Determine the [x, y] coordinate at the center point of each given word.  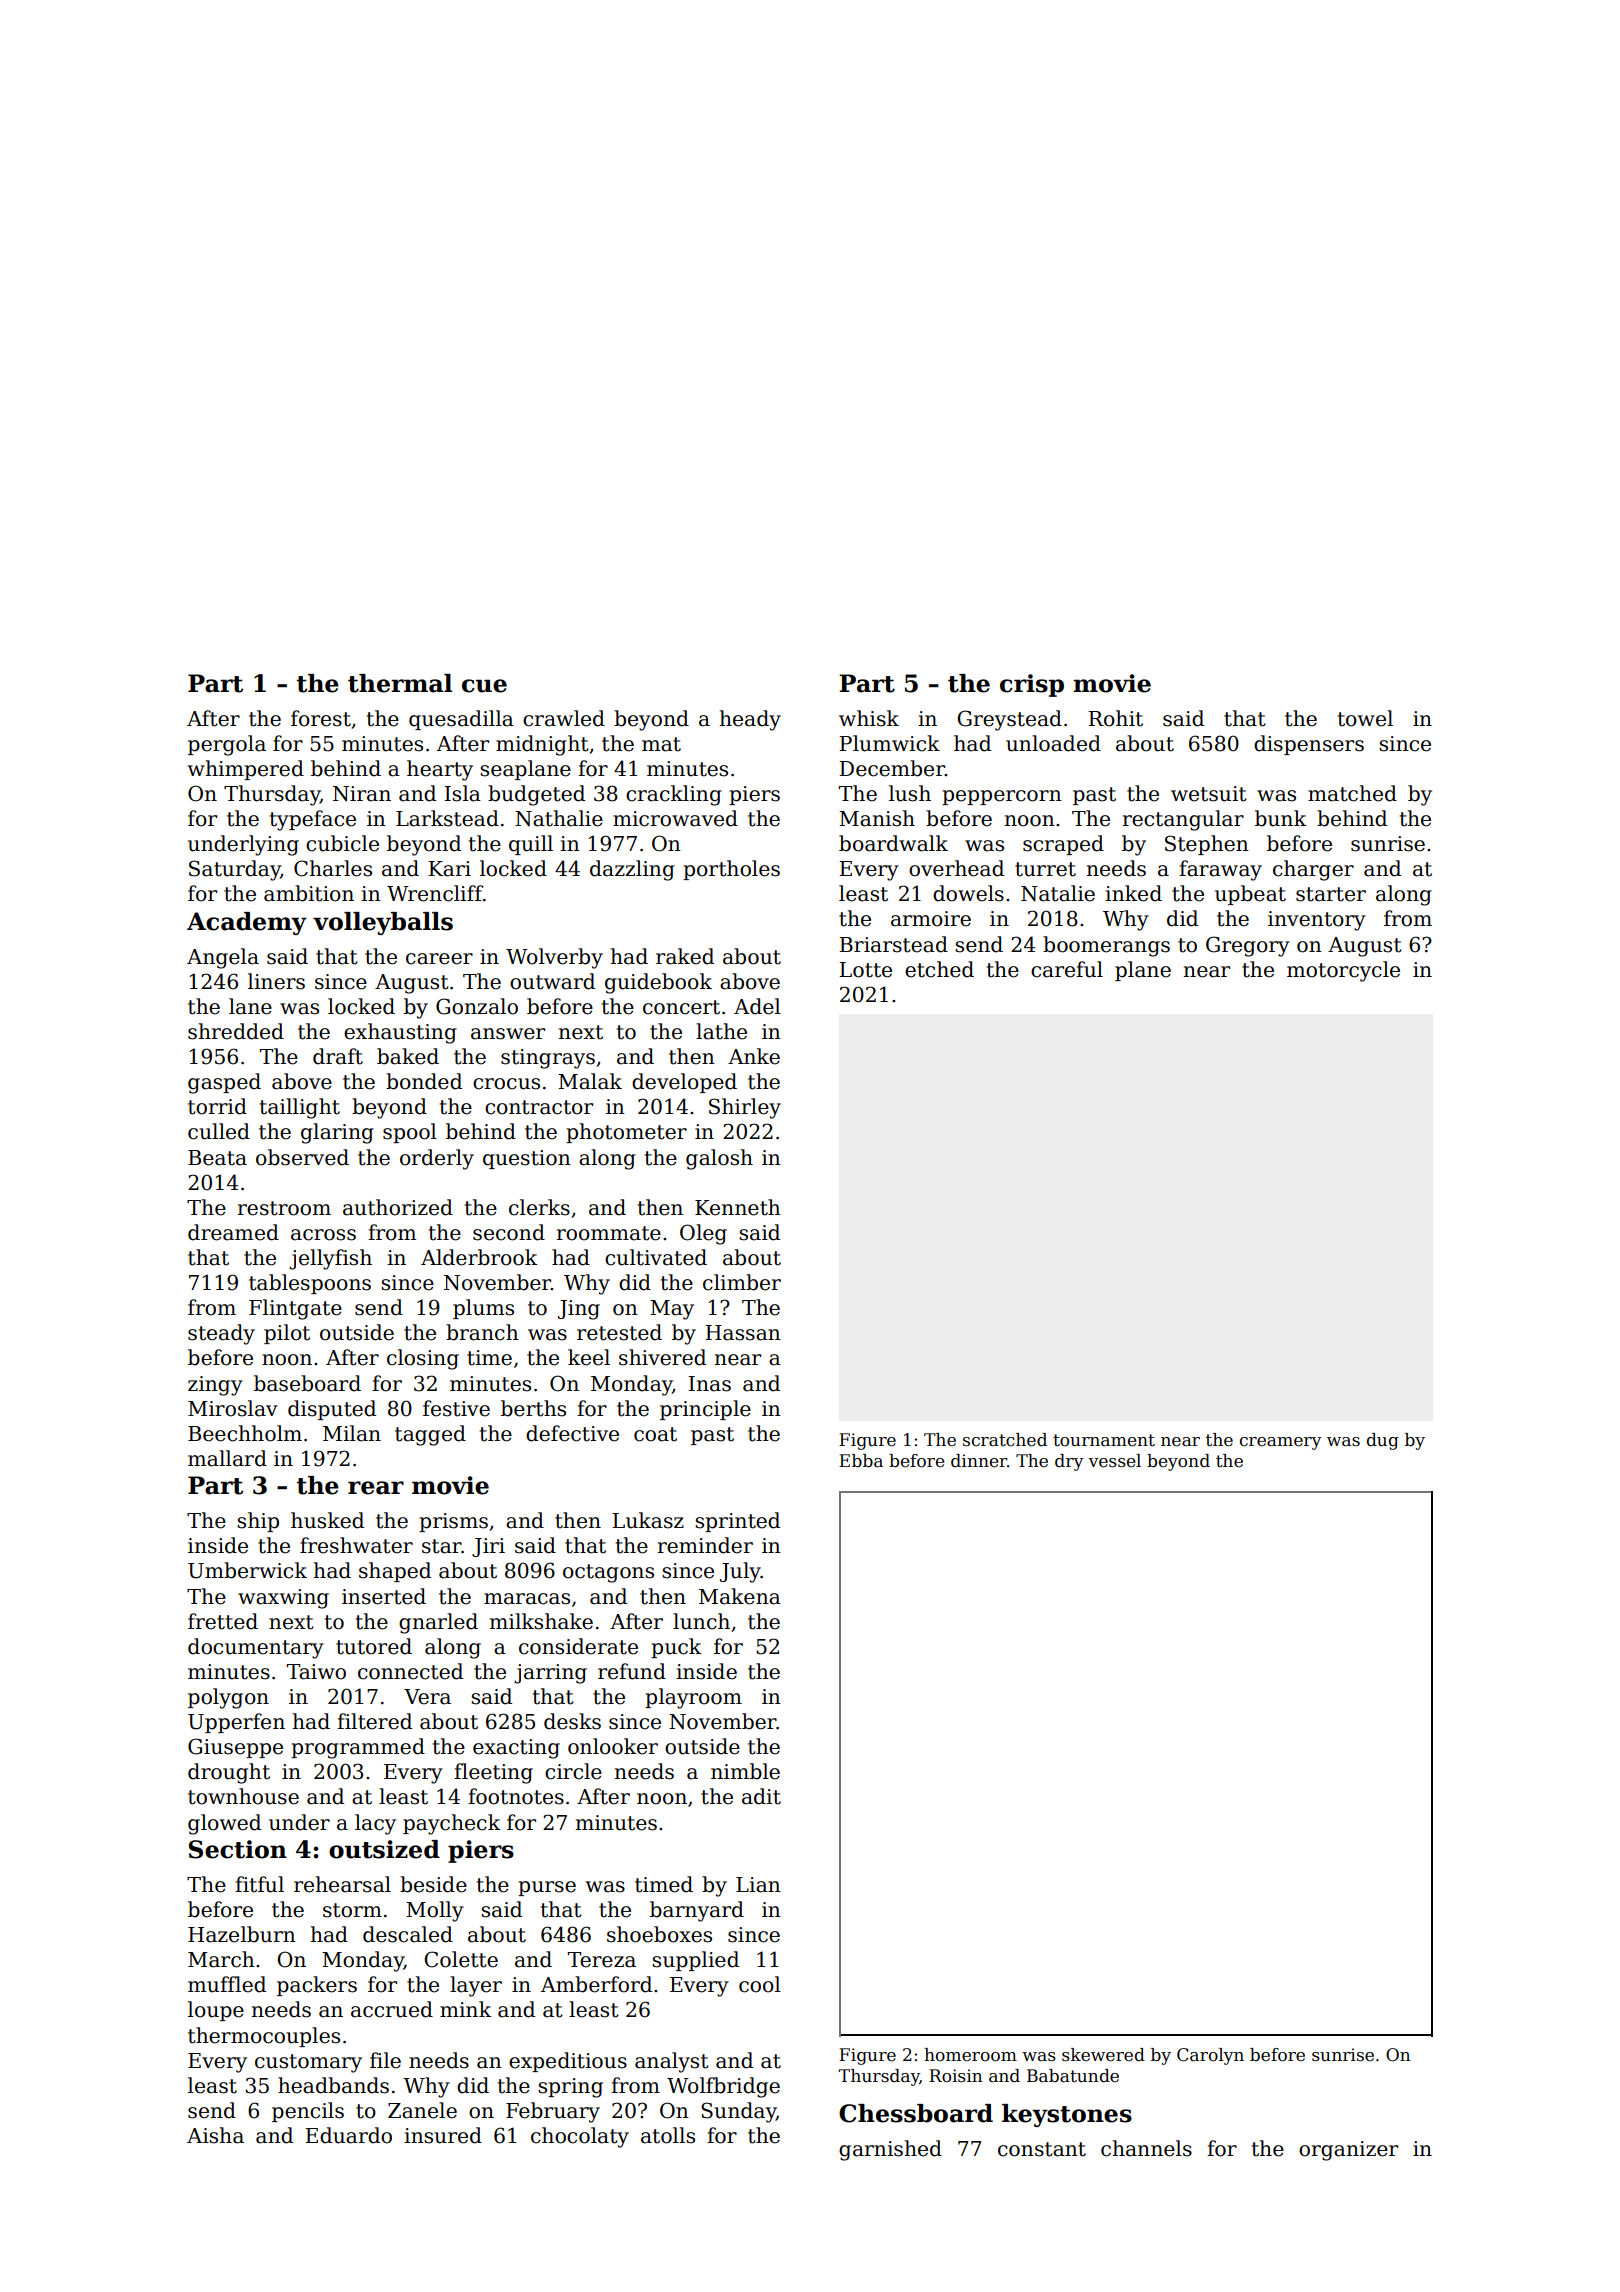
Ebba [861, 1461]
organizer [1348, 2151]
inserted [384, 1596]
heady [750, 720]
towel [1365, 718]
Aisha [215, 2135]
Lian [758, 1885]
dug [1383, 1441]
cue [484, 686]
